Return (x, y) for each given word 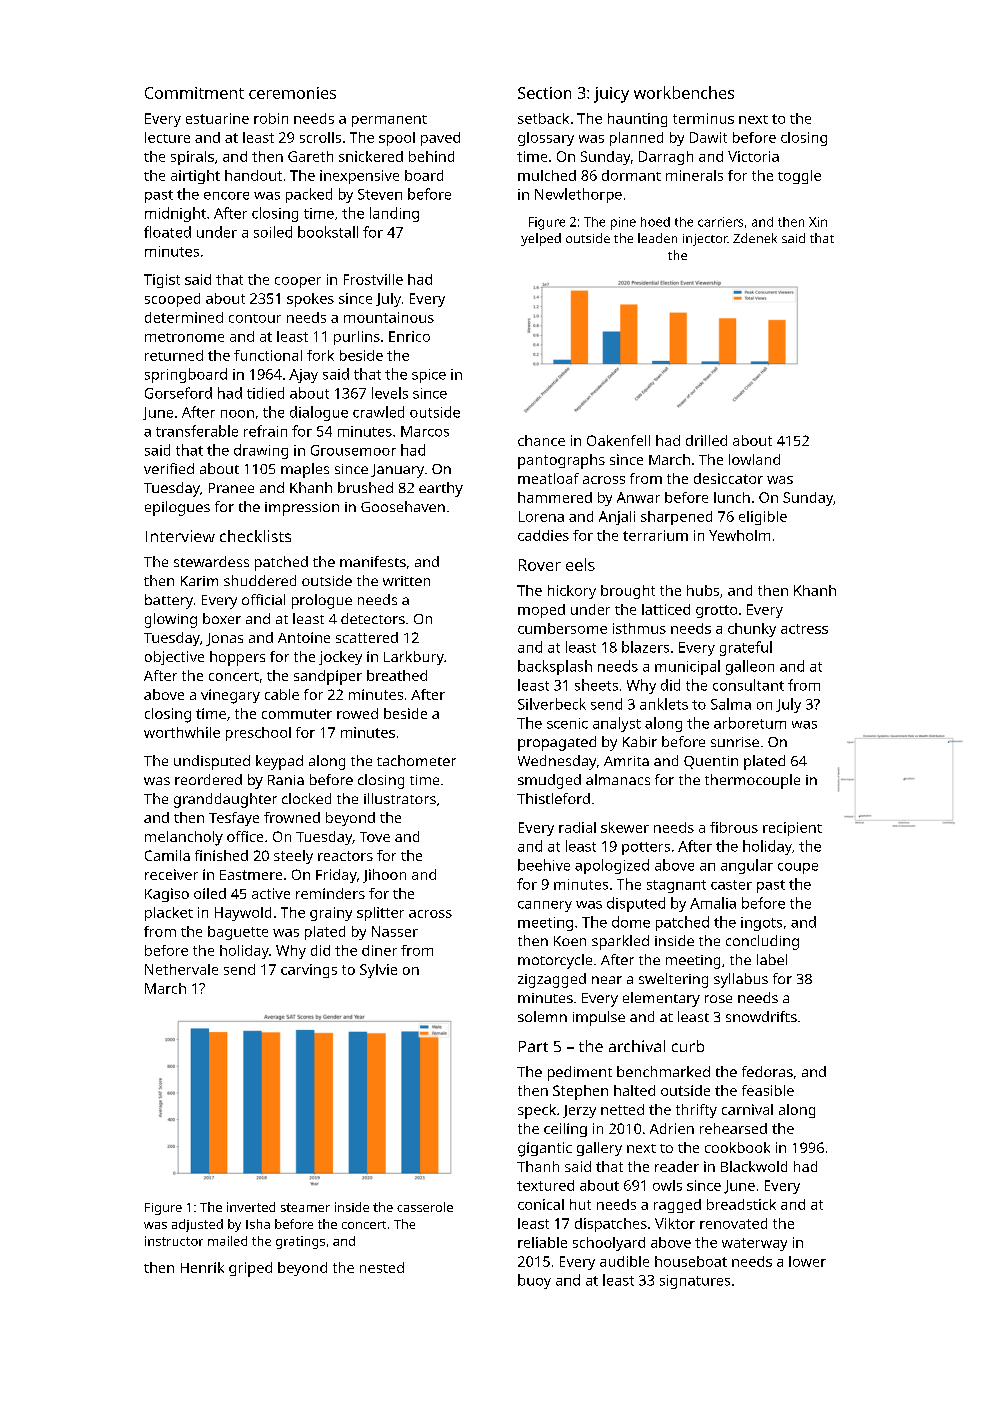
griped (250, 1269)
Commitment (194, 93)
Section (544, 93)
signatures (695, 1282)
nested (382, 1267)
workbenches (684, 92)
